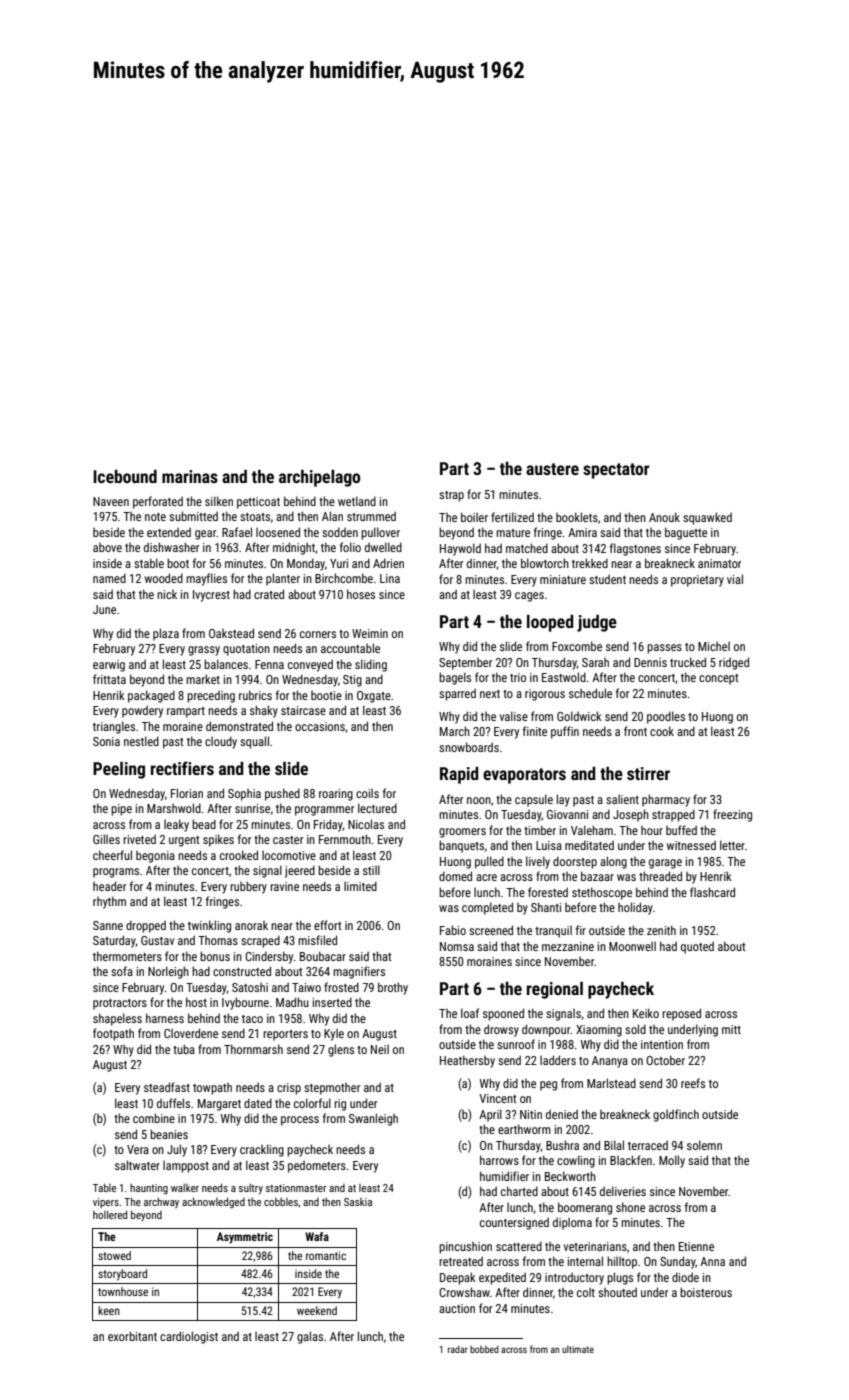 This screenshot has width=849, height=1400. What do you see at coordinates (465, 664) in the screenshot?
I see `September` at bounding box center [465, 664].
